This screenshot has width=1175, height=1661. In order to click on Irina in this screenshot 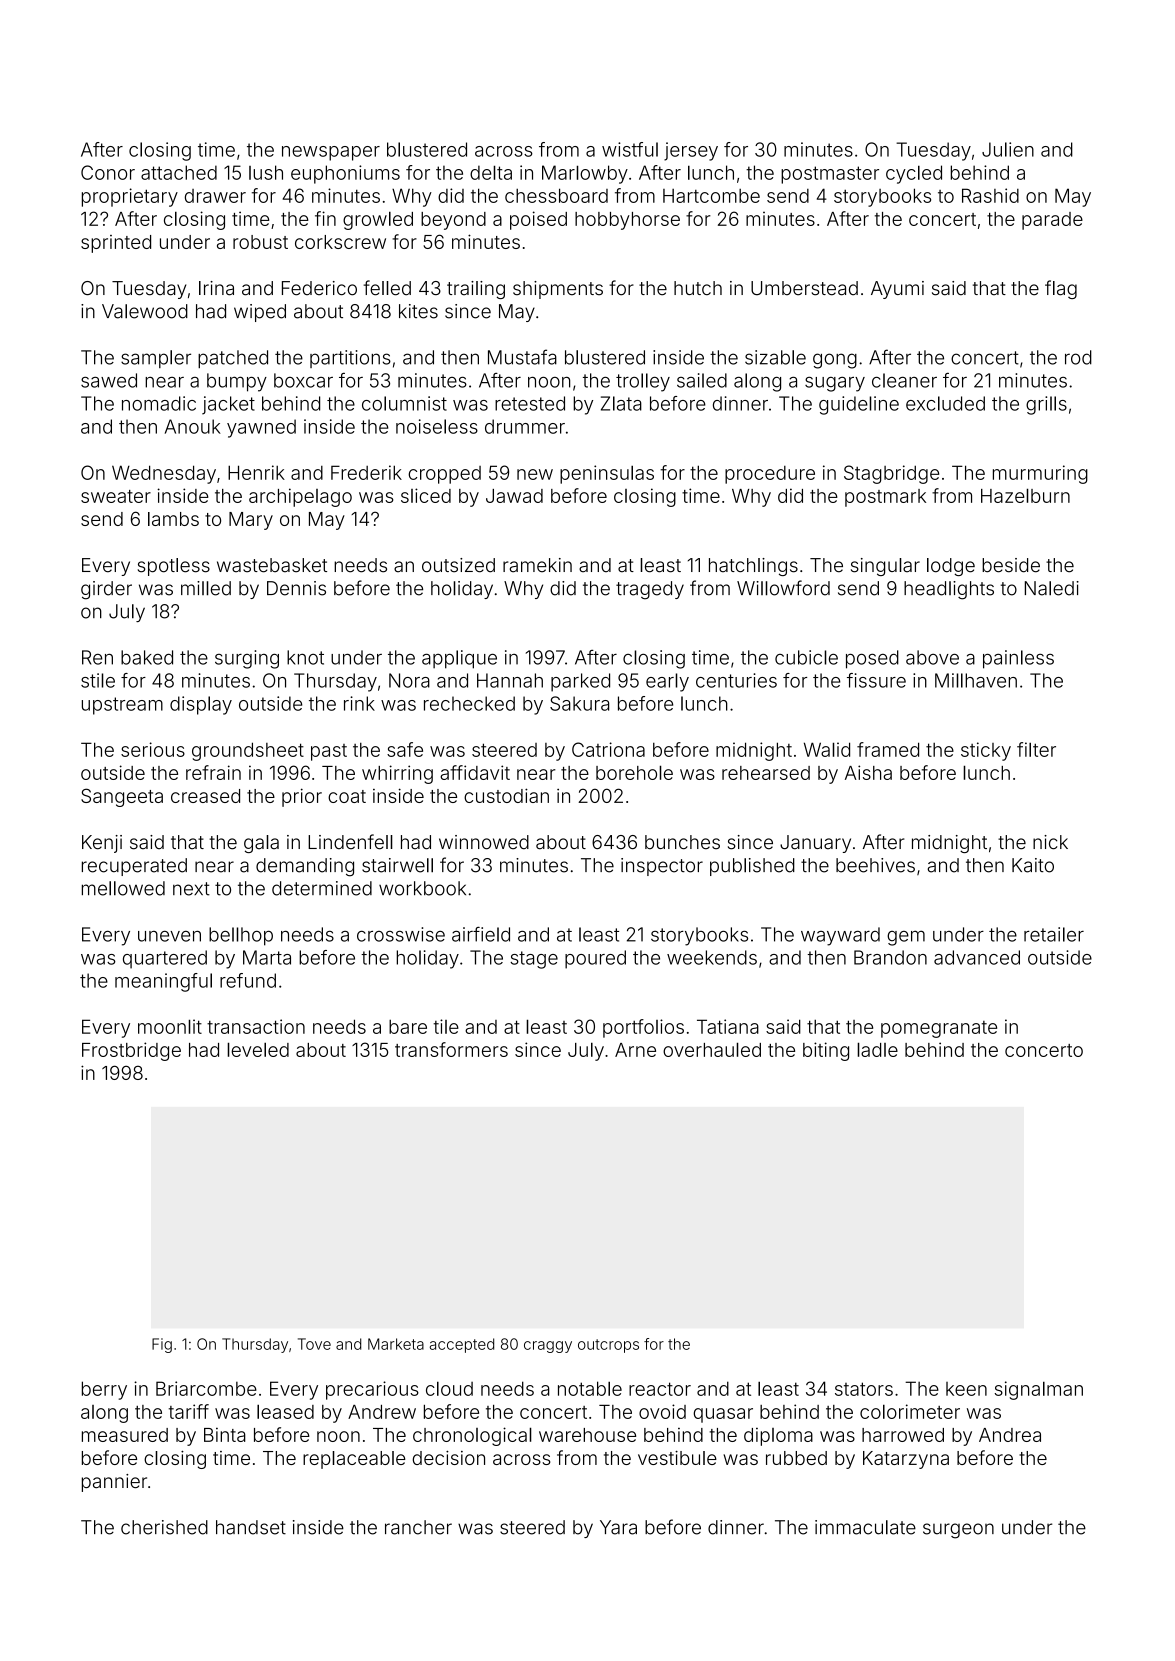, I will do `click(216, 288)`.
